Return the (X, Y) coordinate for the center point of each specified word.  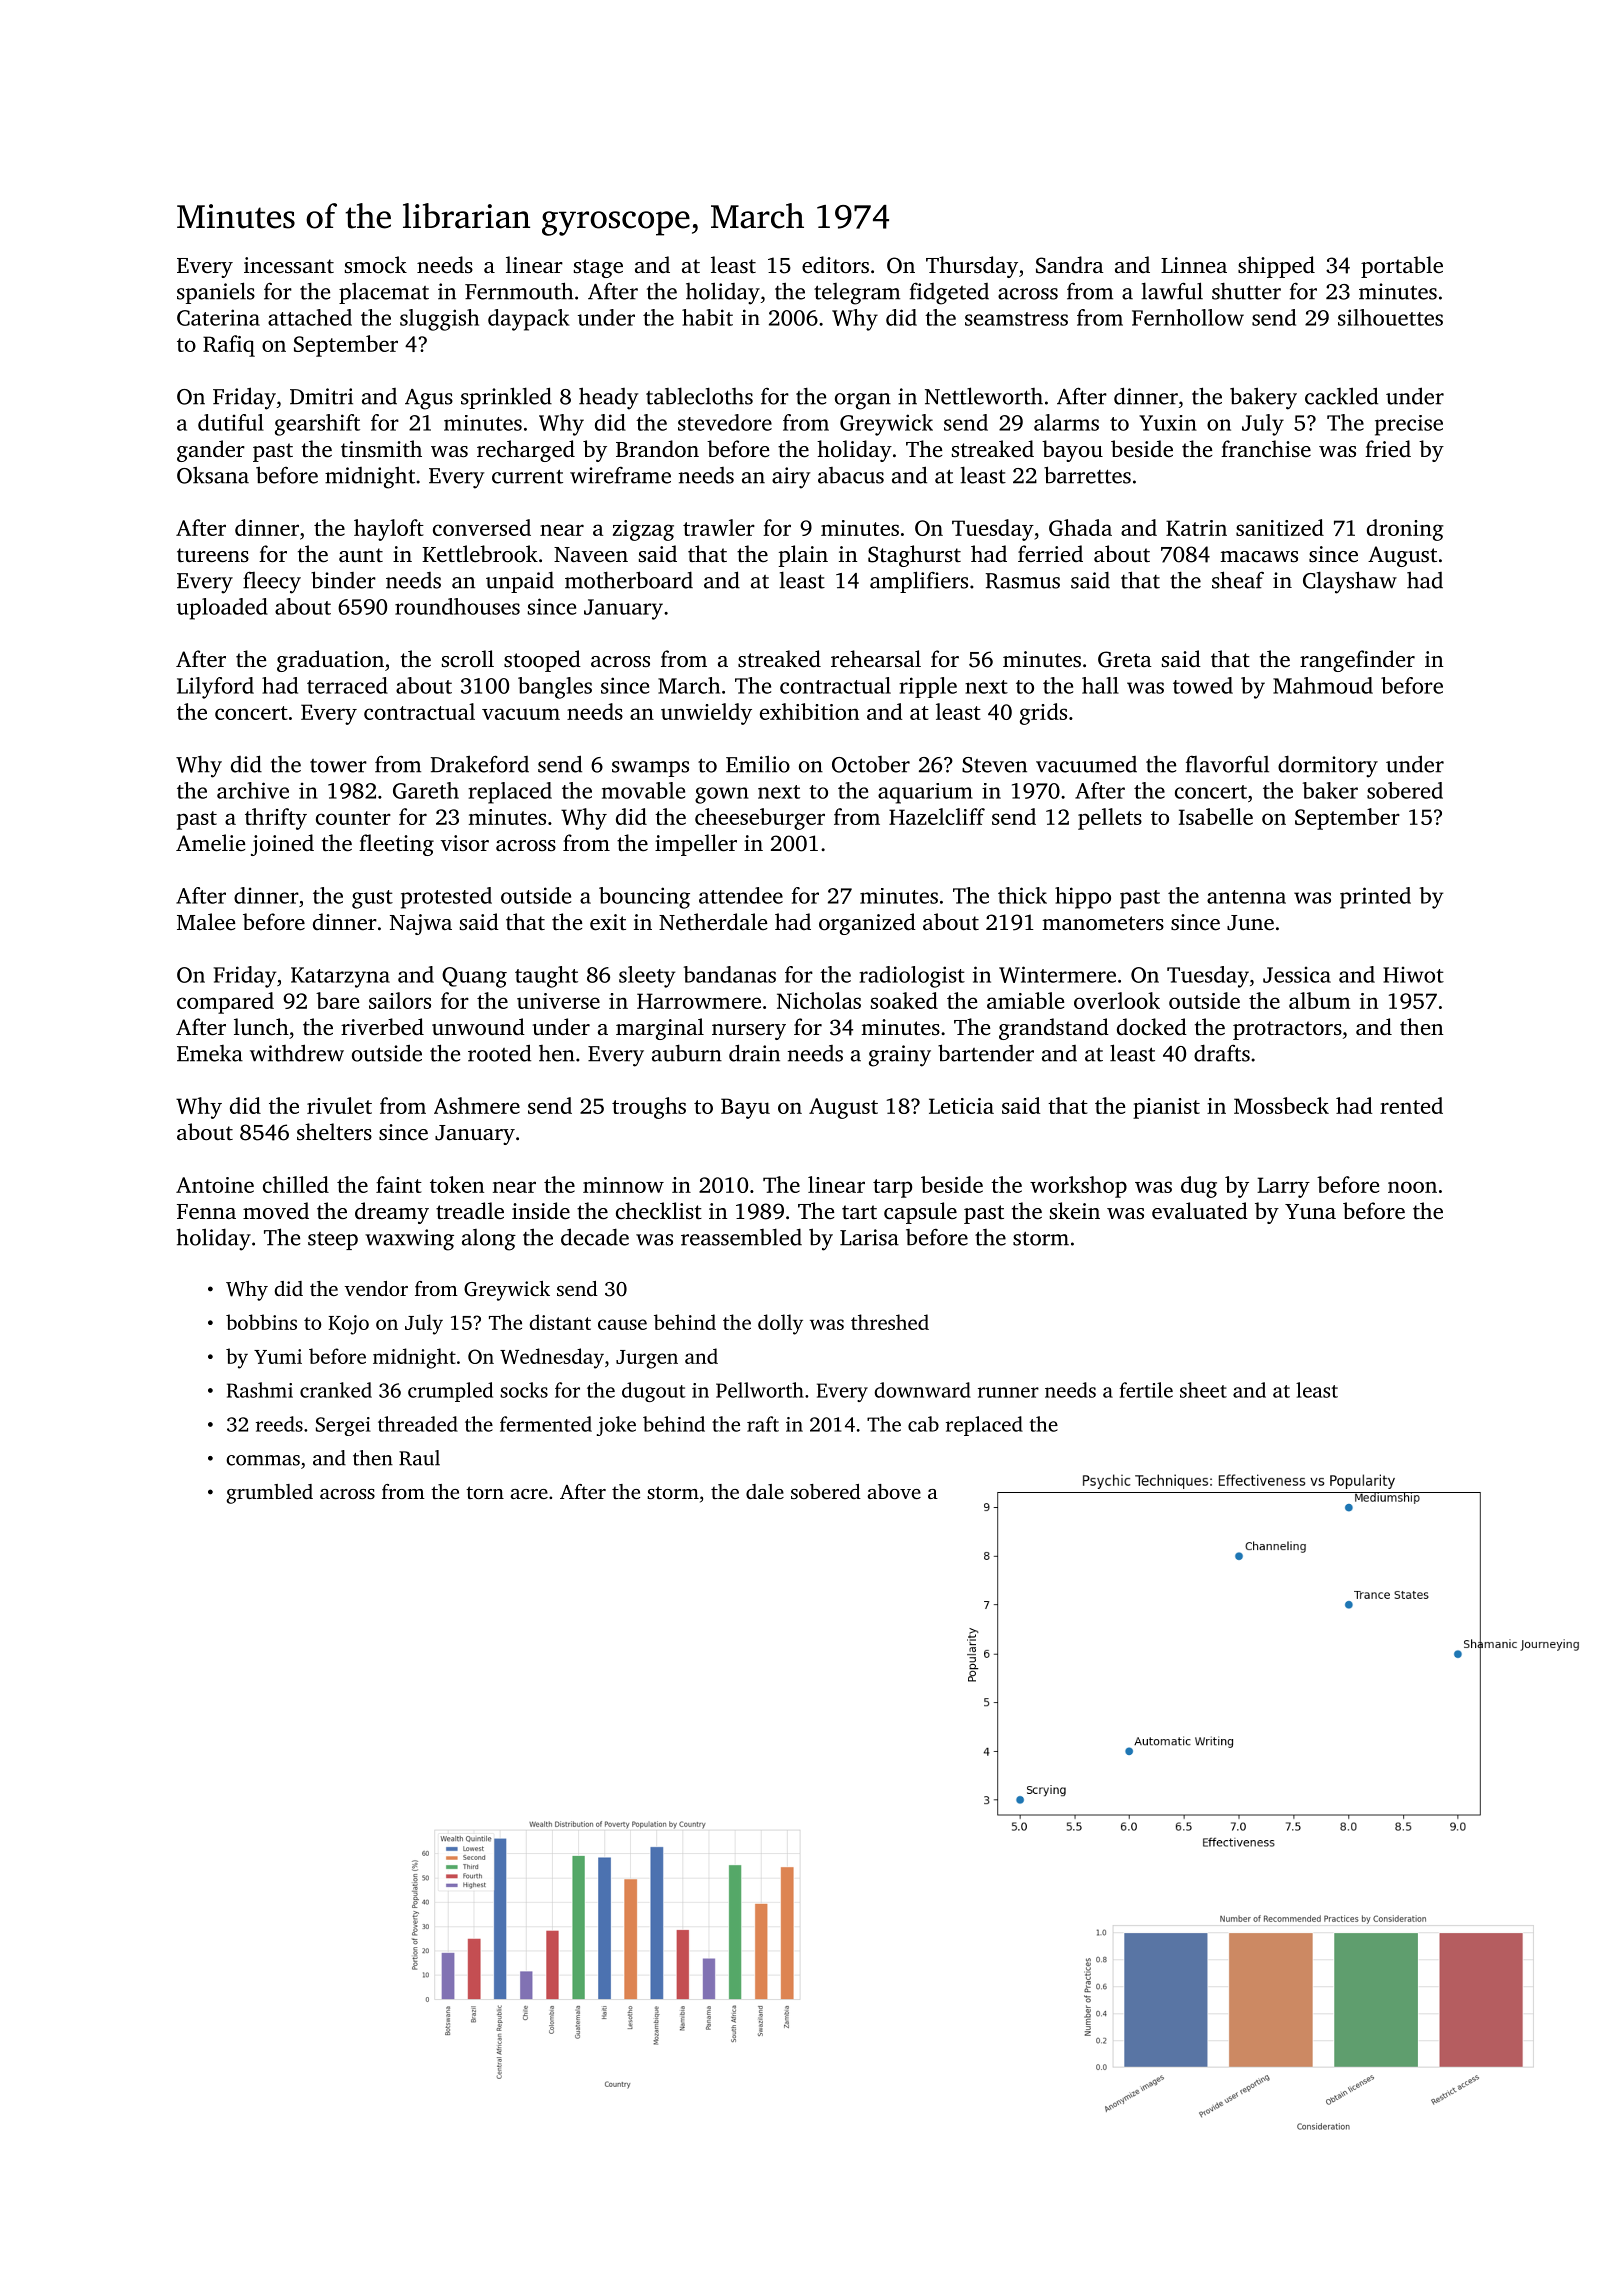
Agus (429, 399)
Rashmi (260, 1390)
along (489, 1240)
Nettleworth (984, 396)
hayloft (389, 530)
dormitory (1328, 766)
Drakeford (480, 764)
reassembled (741, 1237)
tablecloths (699, 396)
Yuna (1310, 1212)
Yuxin (1168, 423)
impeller (696, 845)
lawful (1172, 291)
